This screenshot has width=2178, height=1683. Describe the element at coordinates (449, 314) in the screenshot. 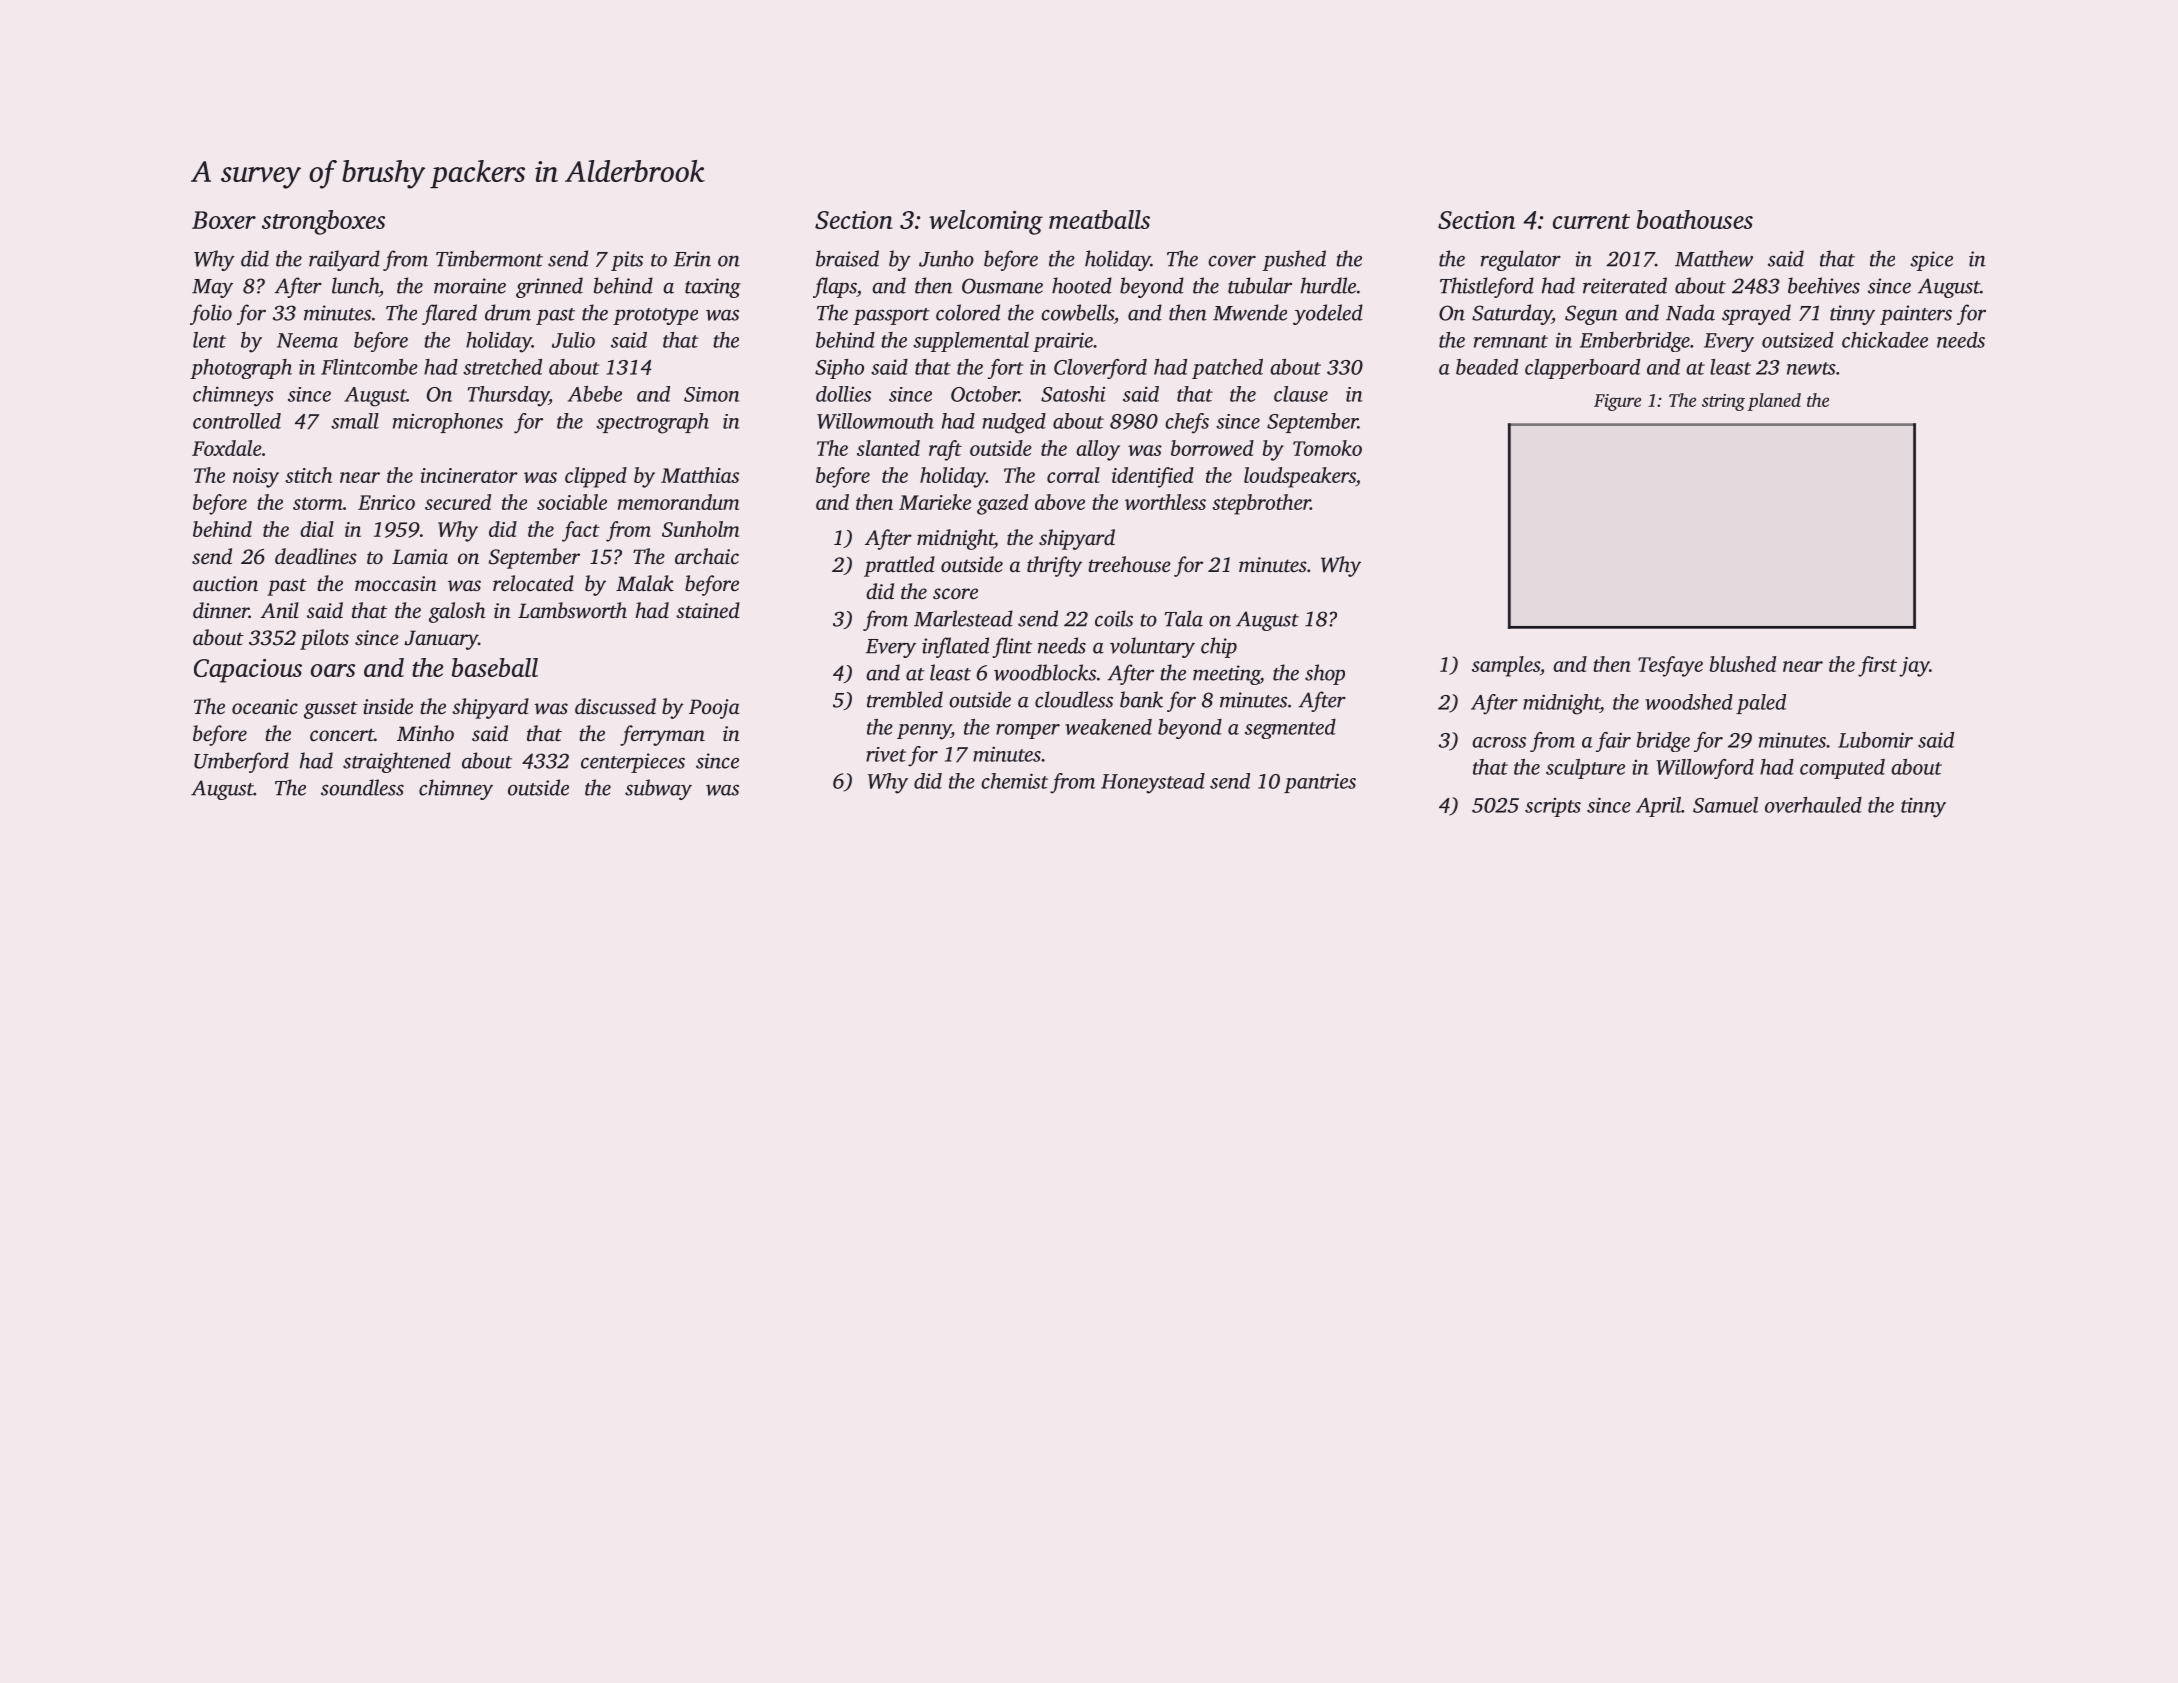

I see `flared` at that location.
